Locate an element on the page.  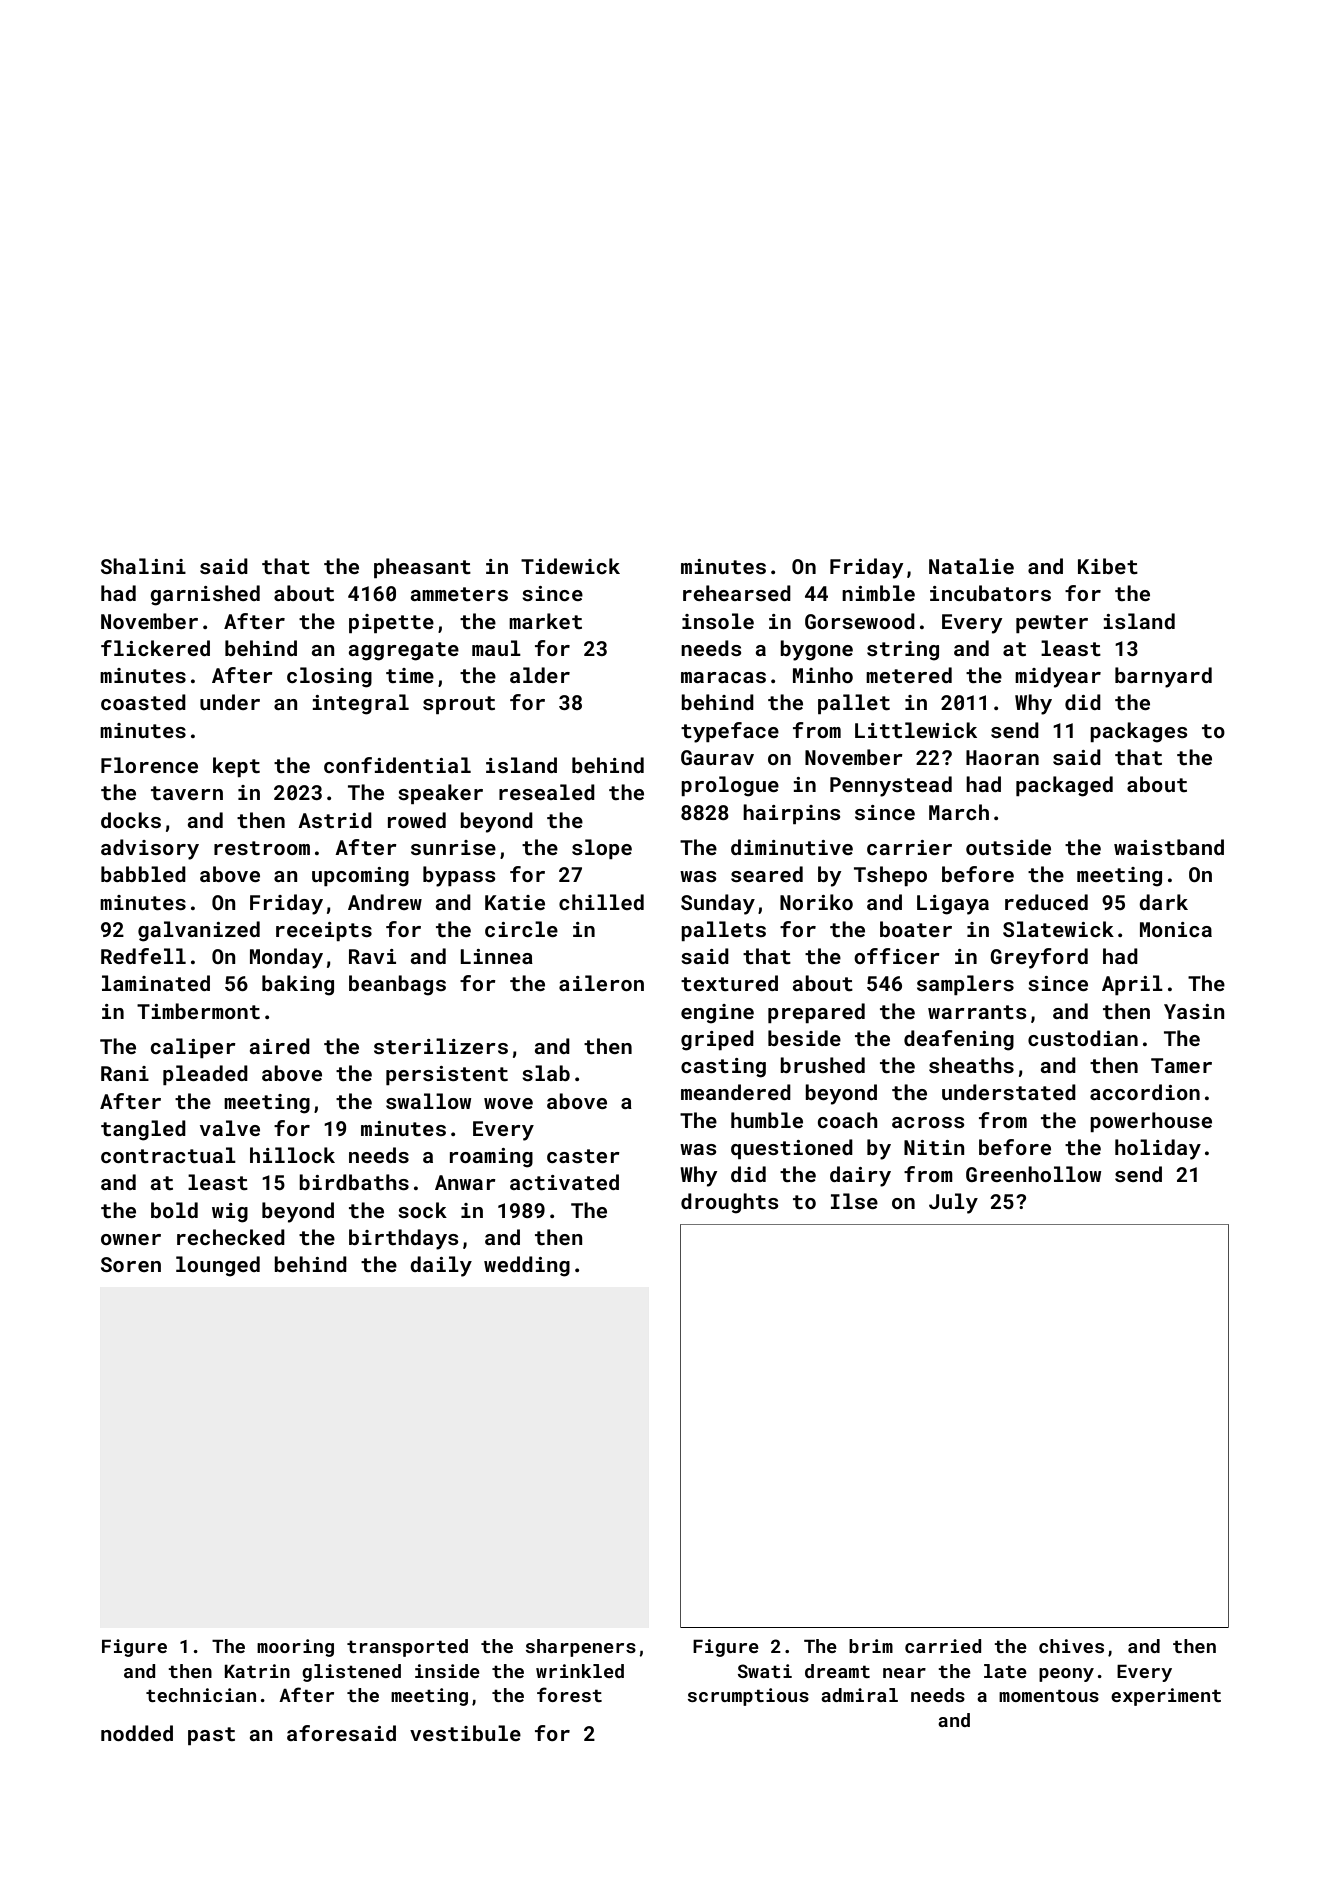
ammeters is located at coordinates (459, 594).
